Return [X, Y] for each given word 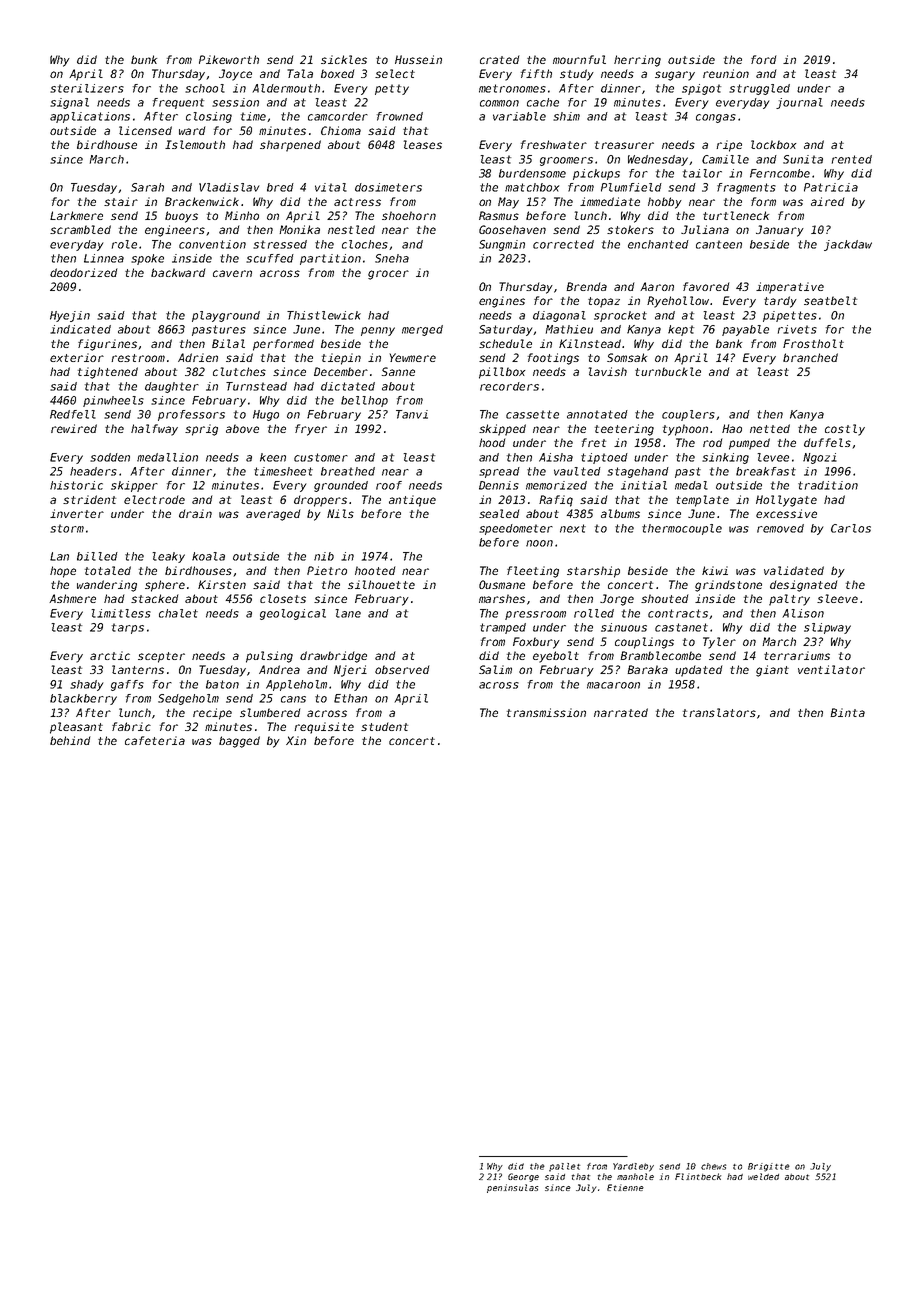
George [523, 1177]
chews [713, 1166]
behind [70, 740]
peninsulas [512, 1188]
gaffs [127, 685]
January [780, 231]
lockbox [773, 144]
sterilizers [87, 88]
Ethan [350, 698]
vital [331, 187]
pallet [564, 1167]
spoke [147, 259]
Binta [847, 712]
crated [500, 59]
